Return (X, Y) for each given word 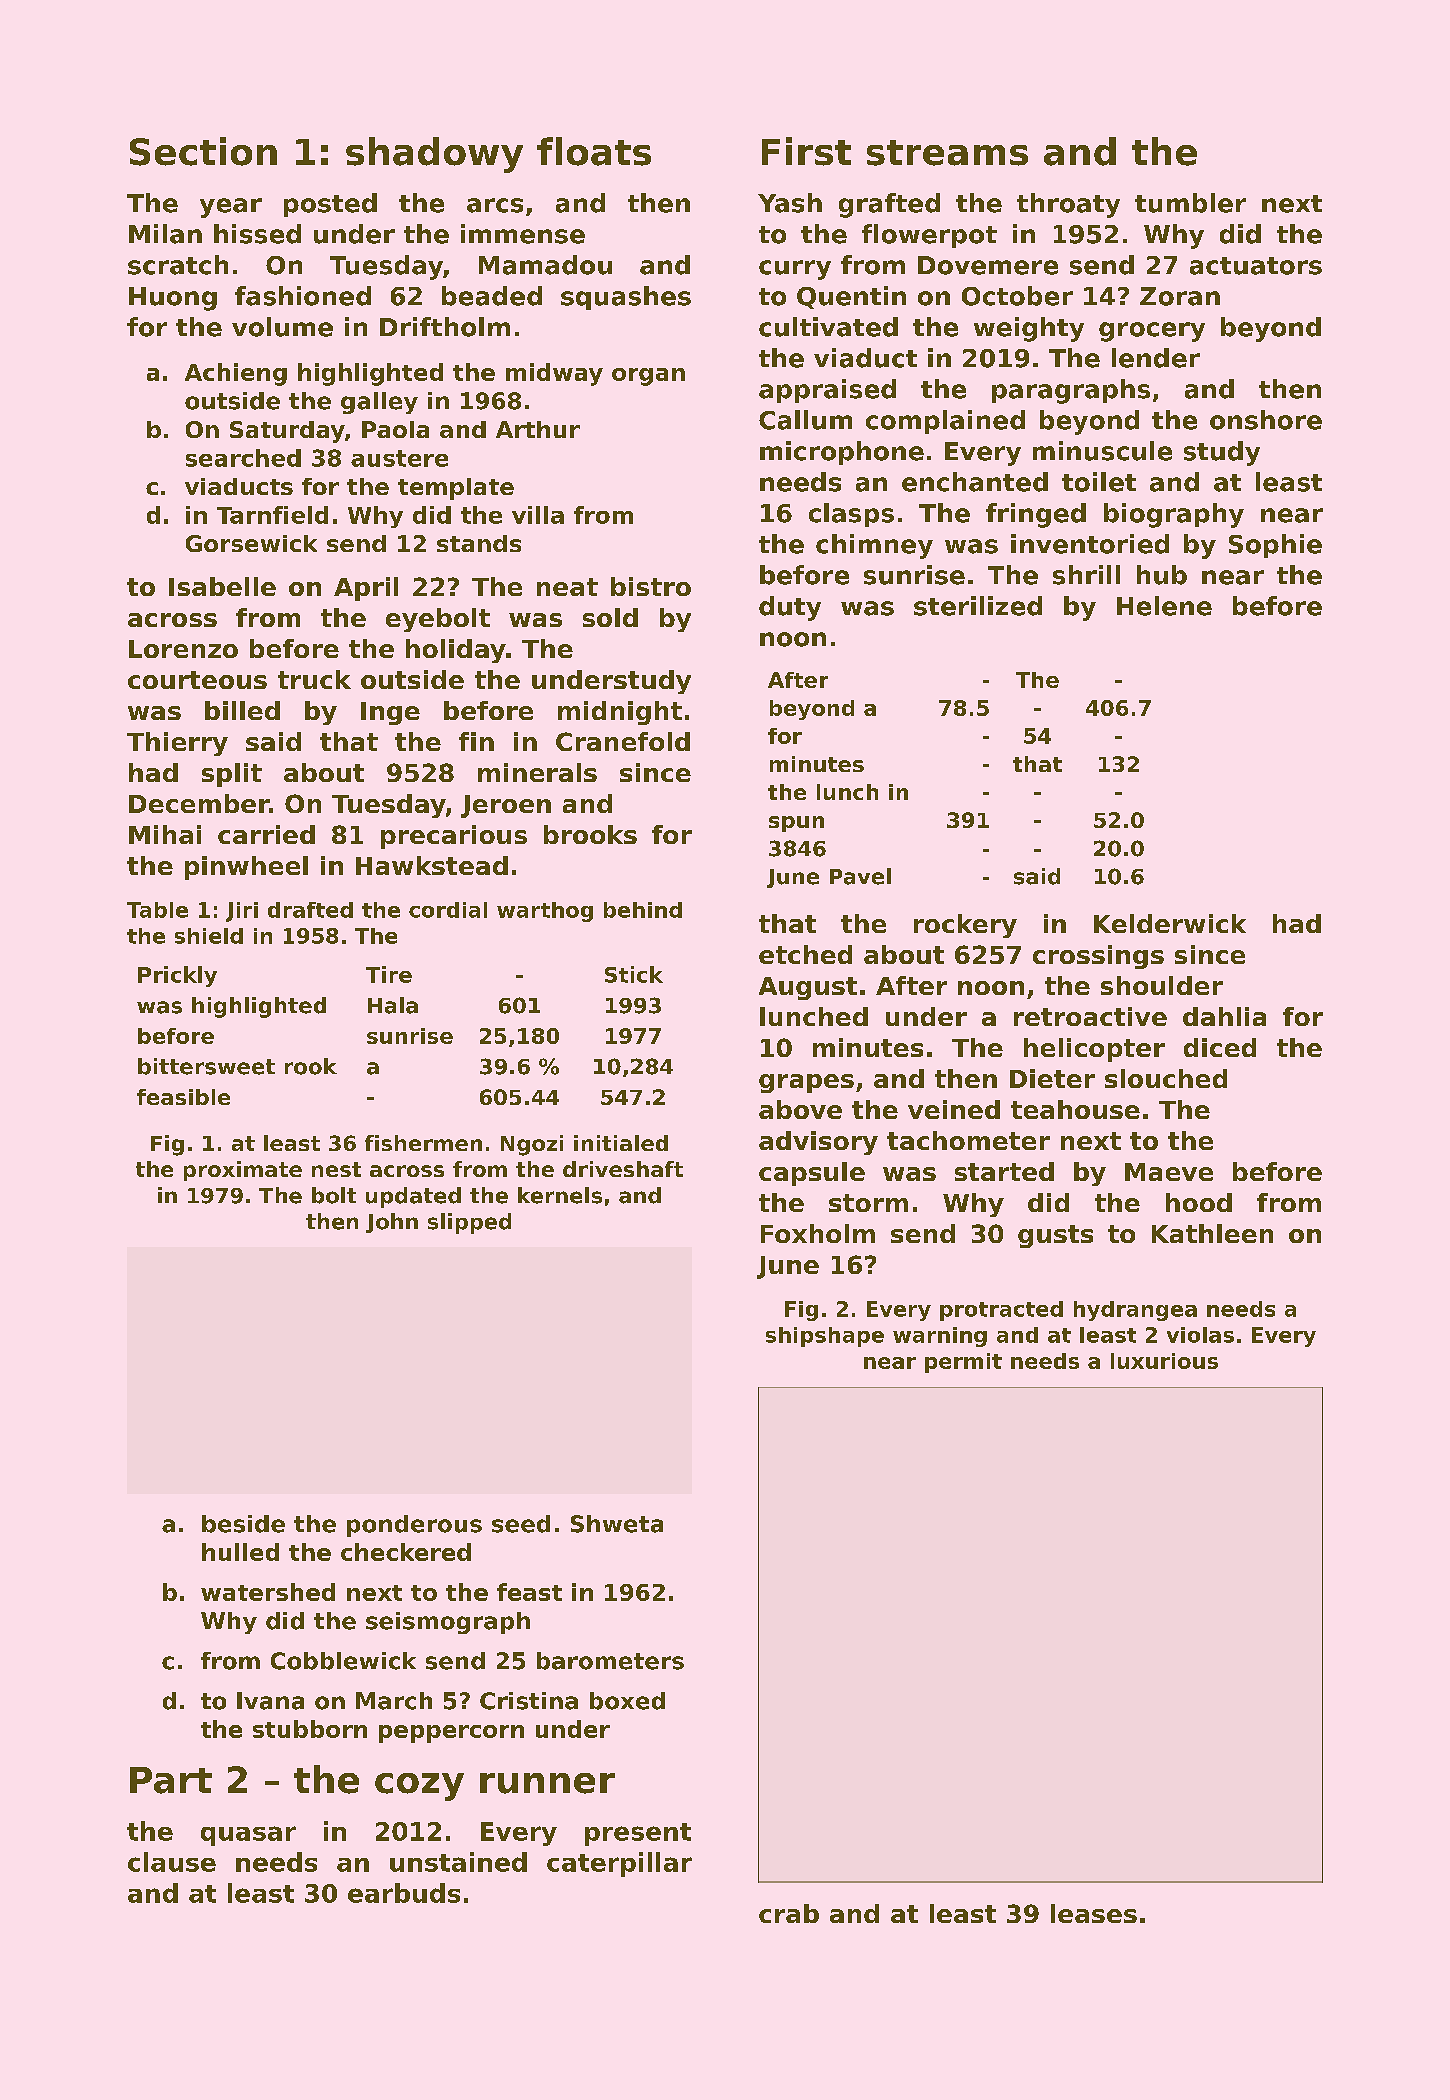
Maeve (1169, 1172)
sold (610, 617)
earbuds (404, 1893)
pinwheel (246, 868)
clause (172, 1862)
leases (1094, 1913)
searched (243, 458)
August (808, 988)
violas (1200, 1335)
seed (521, 1524)
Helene (1164, 606)
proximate (243, 1171)
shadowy (434, 155)
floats (594, 151)
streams (947, 153)
